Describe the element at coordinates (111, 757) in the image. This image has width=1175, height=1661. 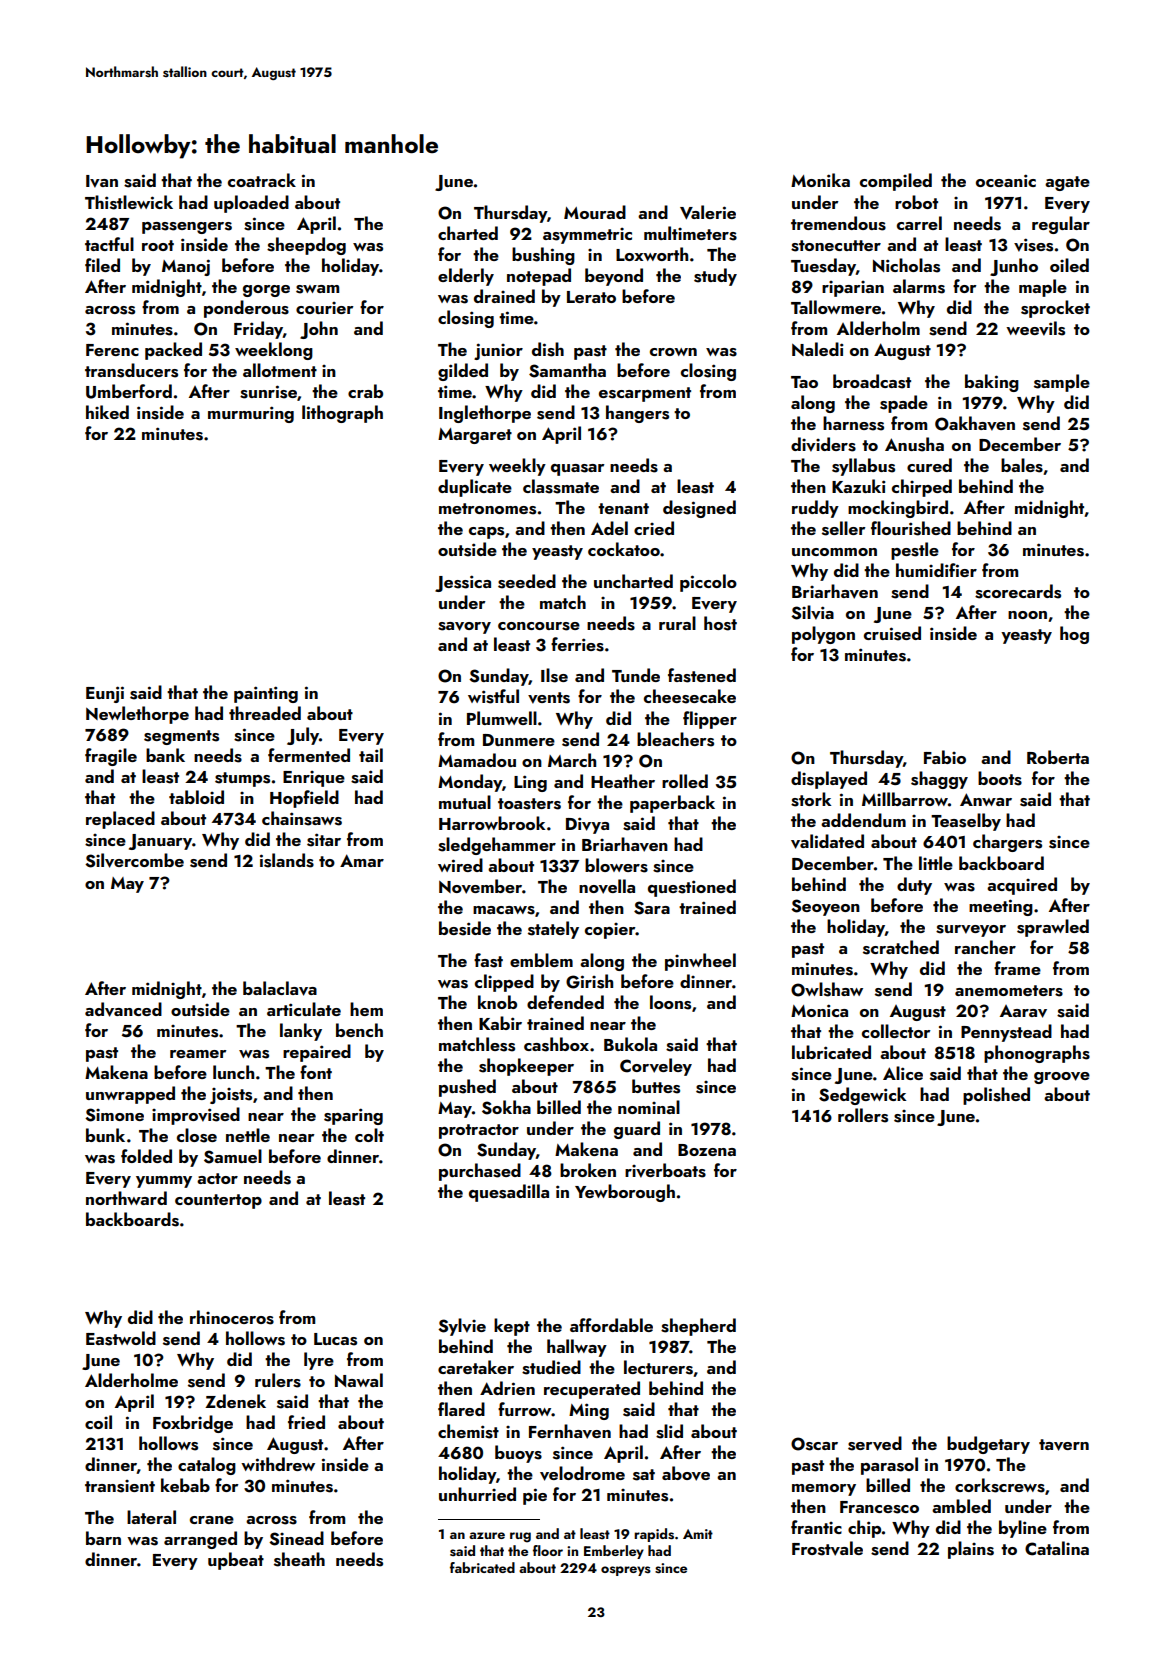
I see `fragile` at that location.
